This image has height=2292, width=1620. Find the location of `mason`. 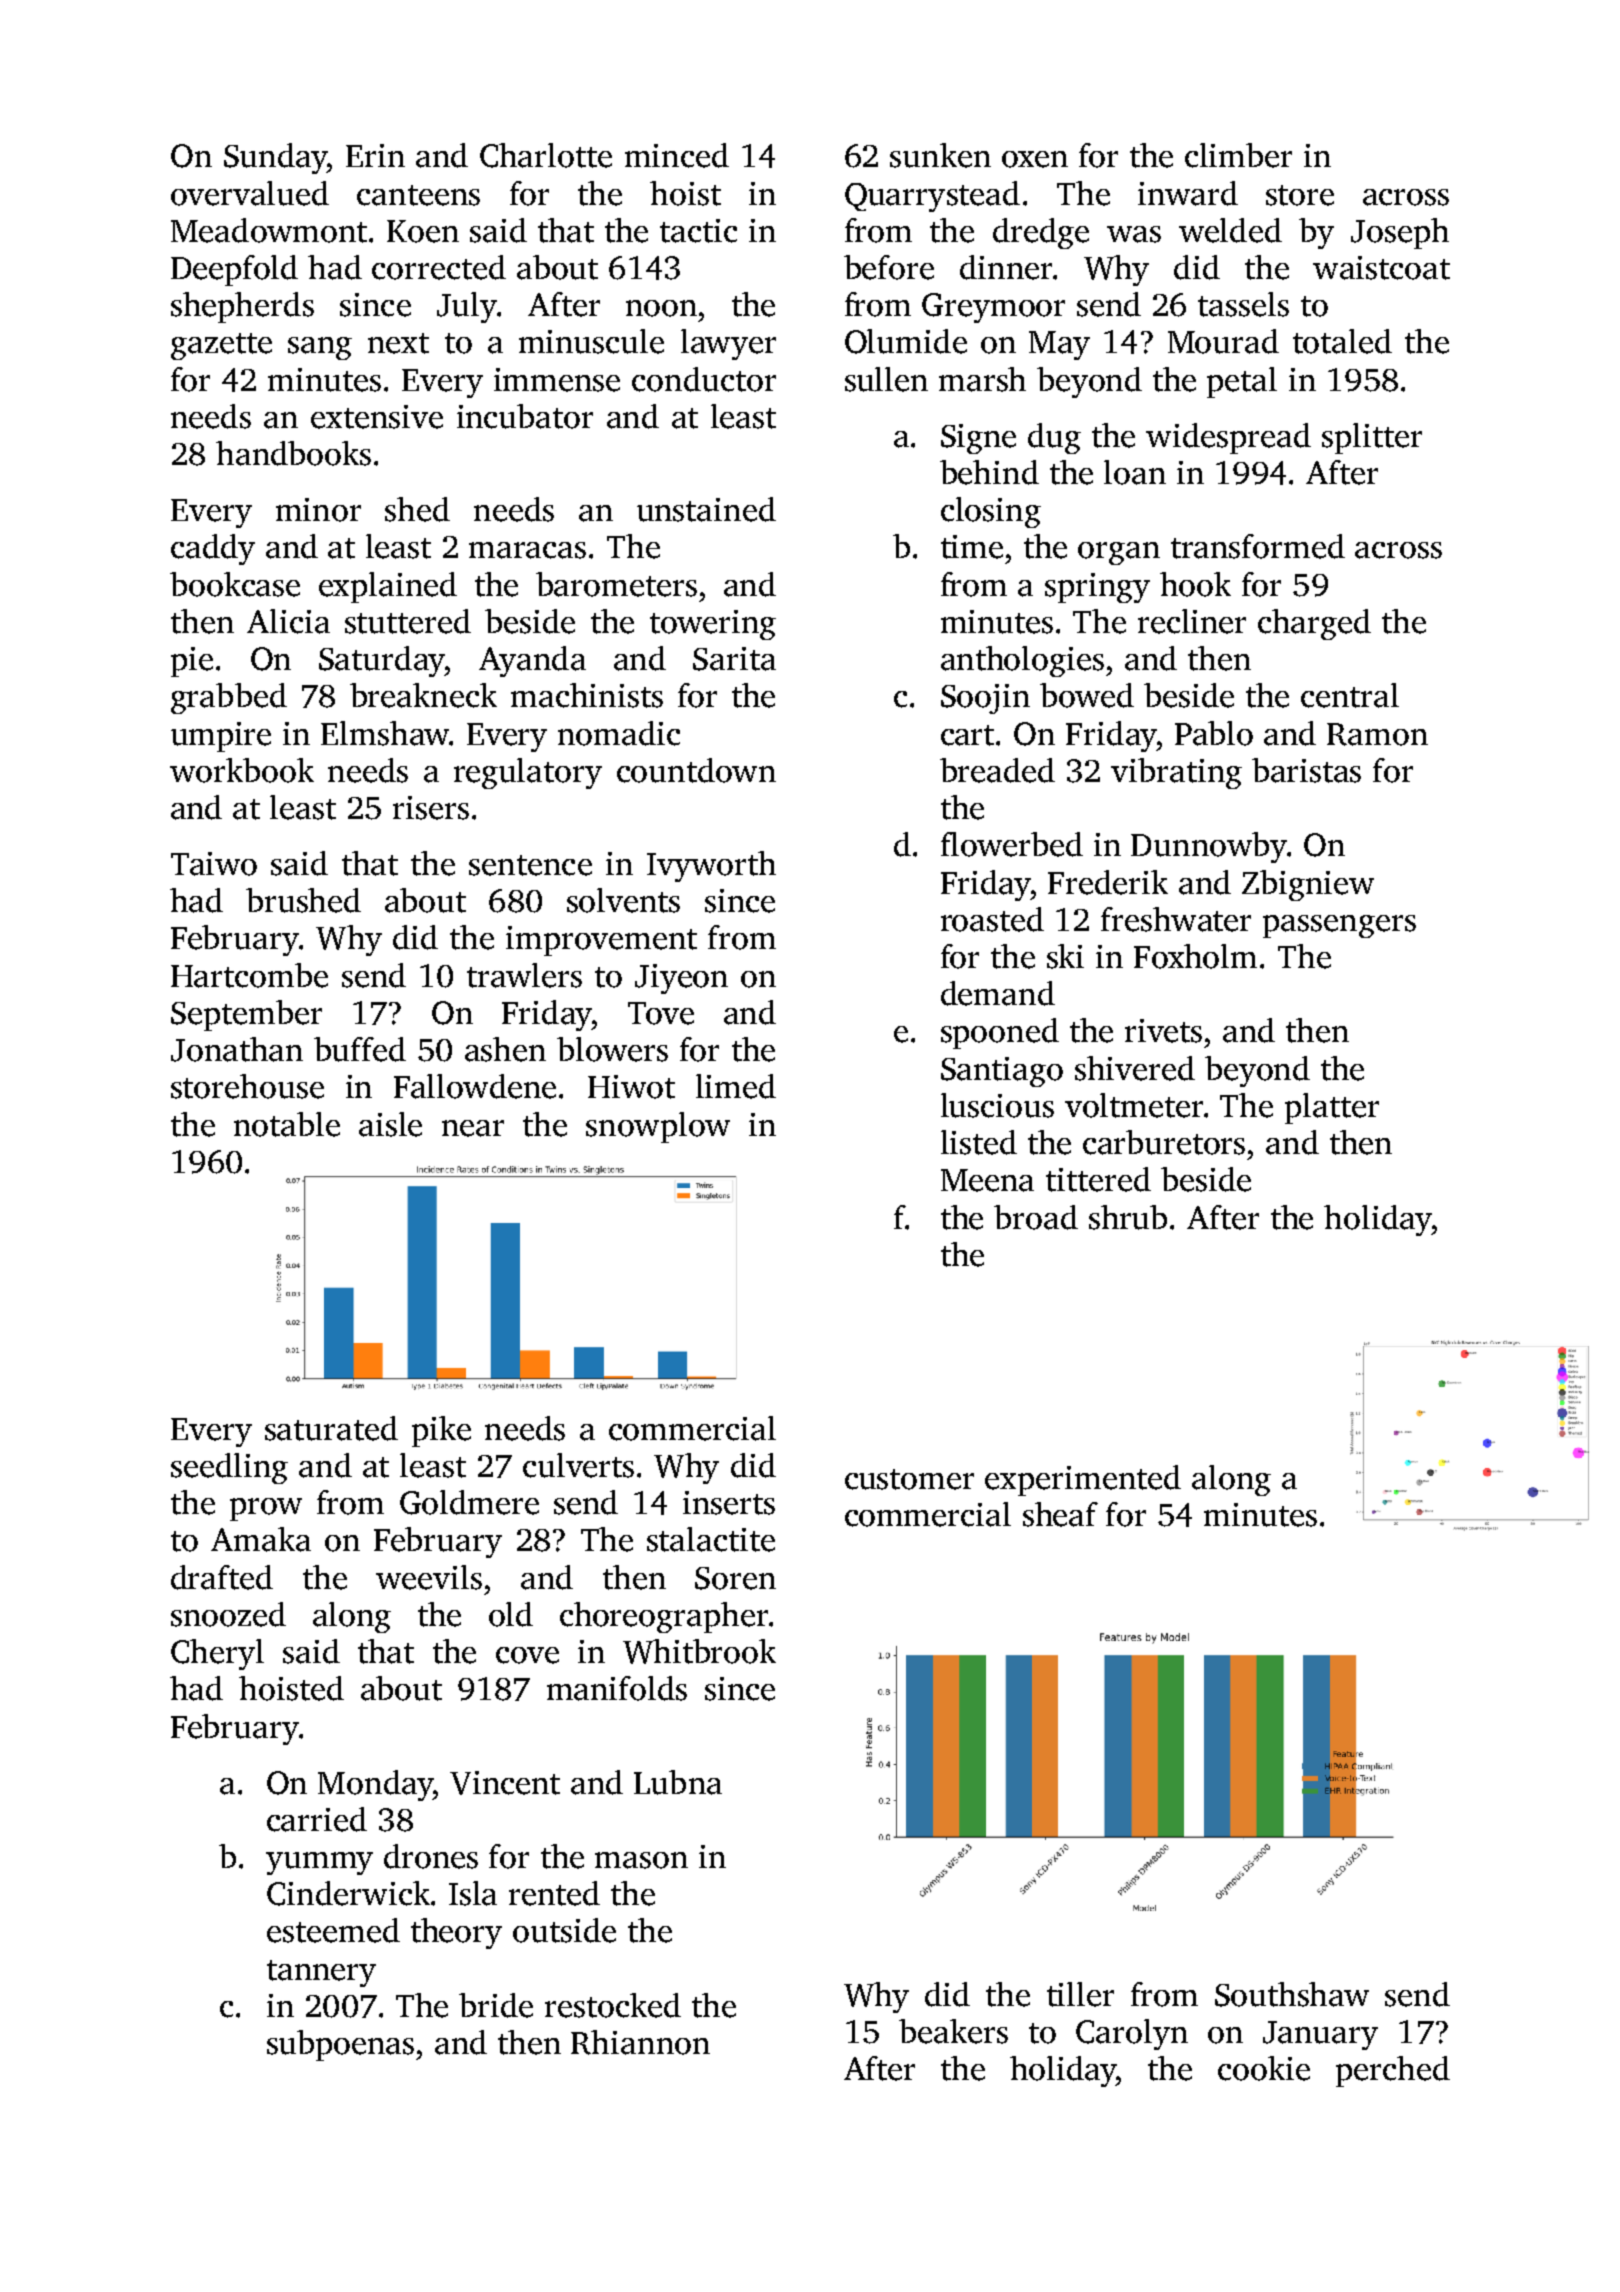

mason is located at coordinates (641, 1860).
